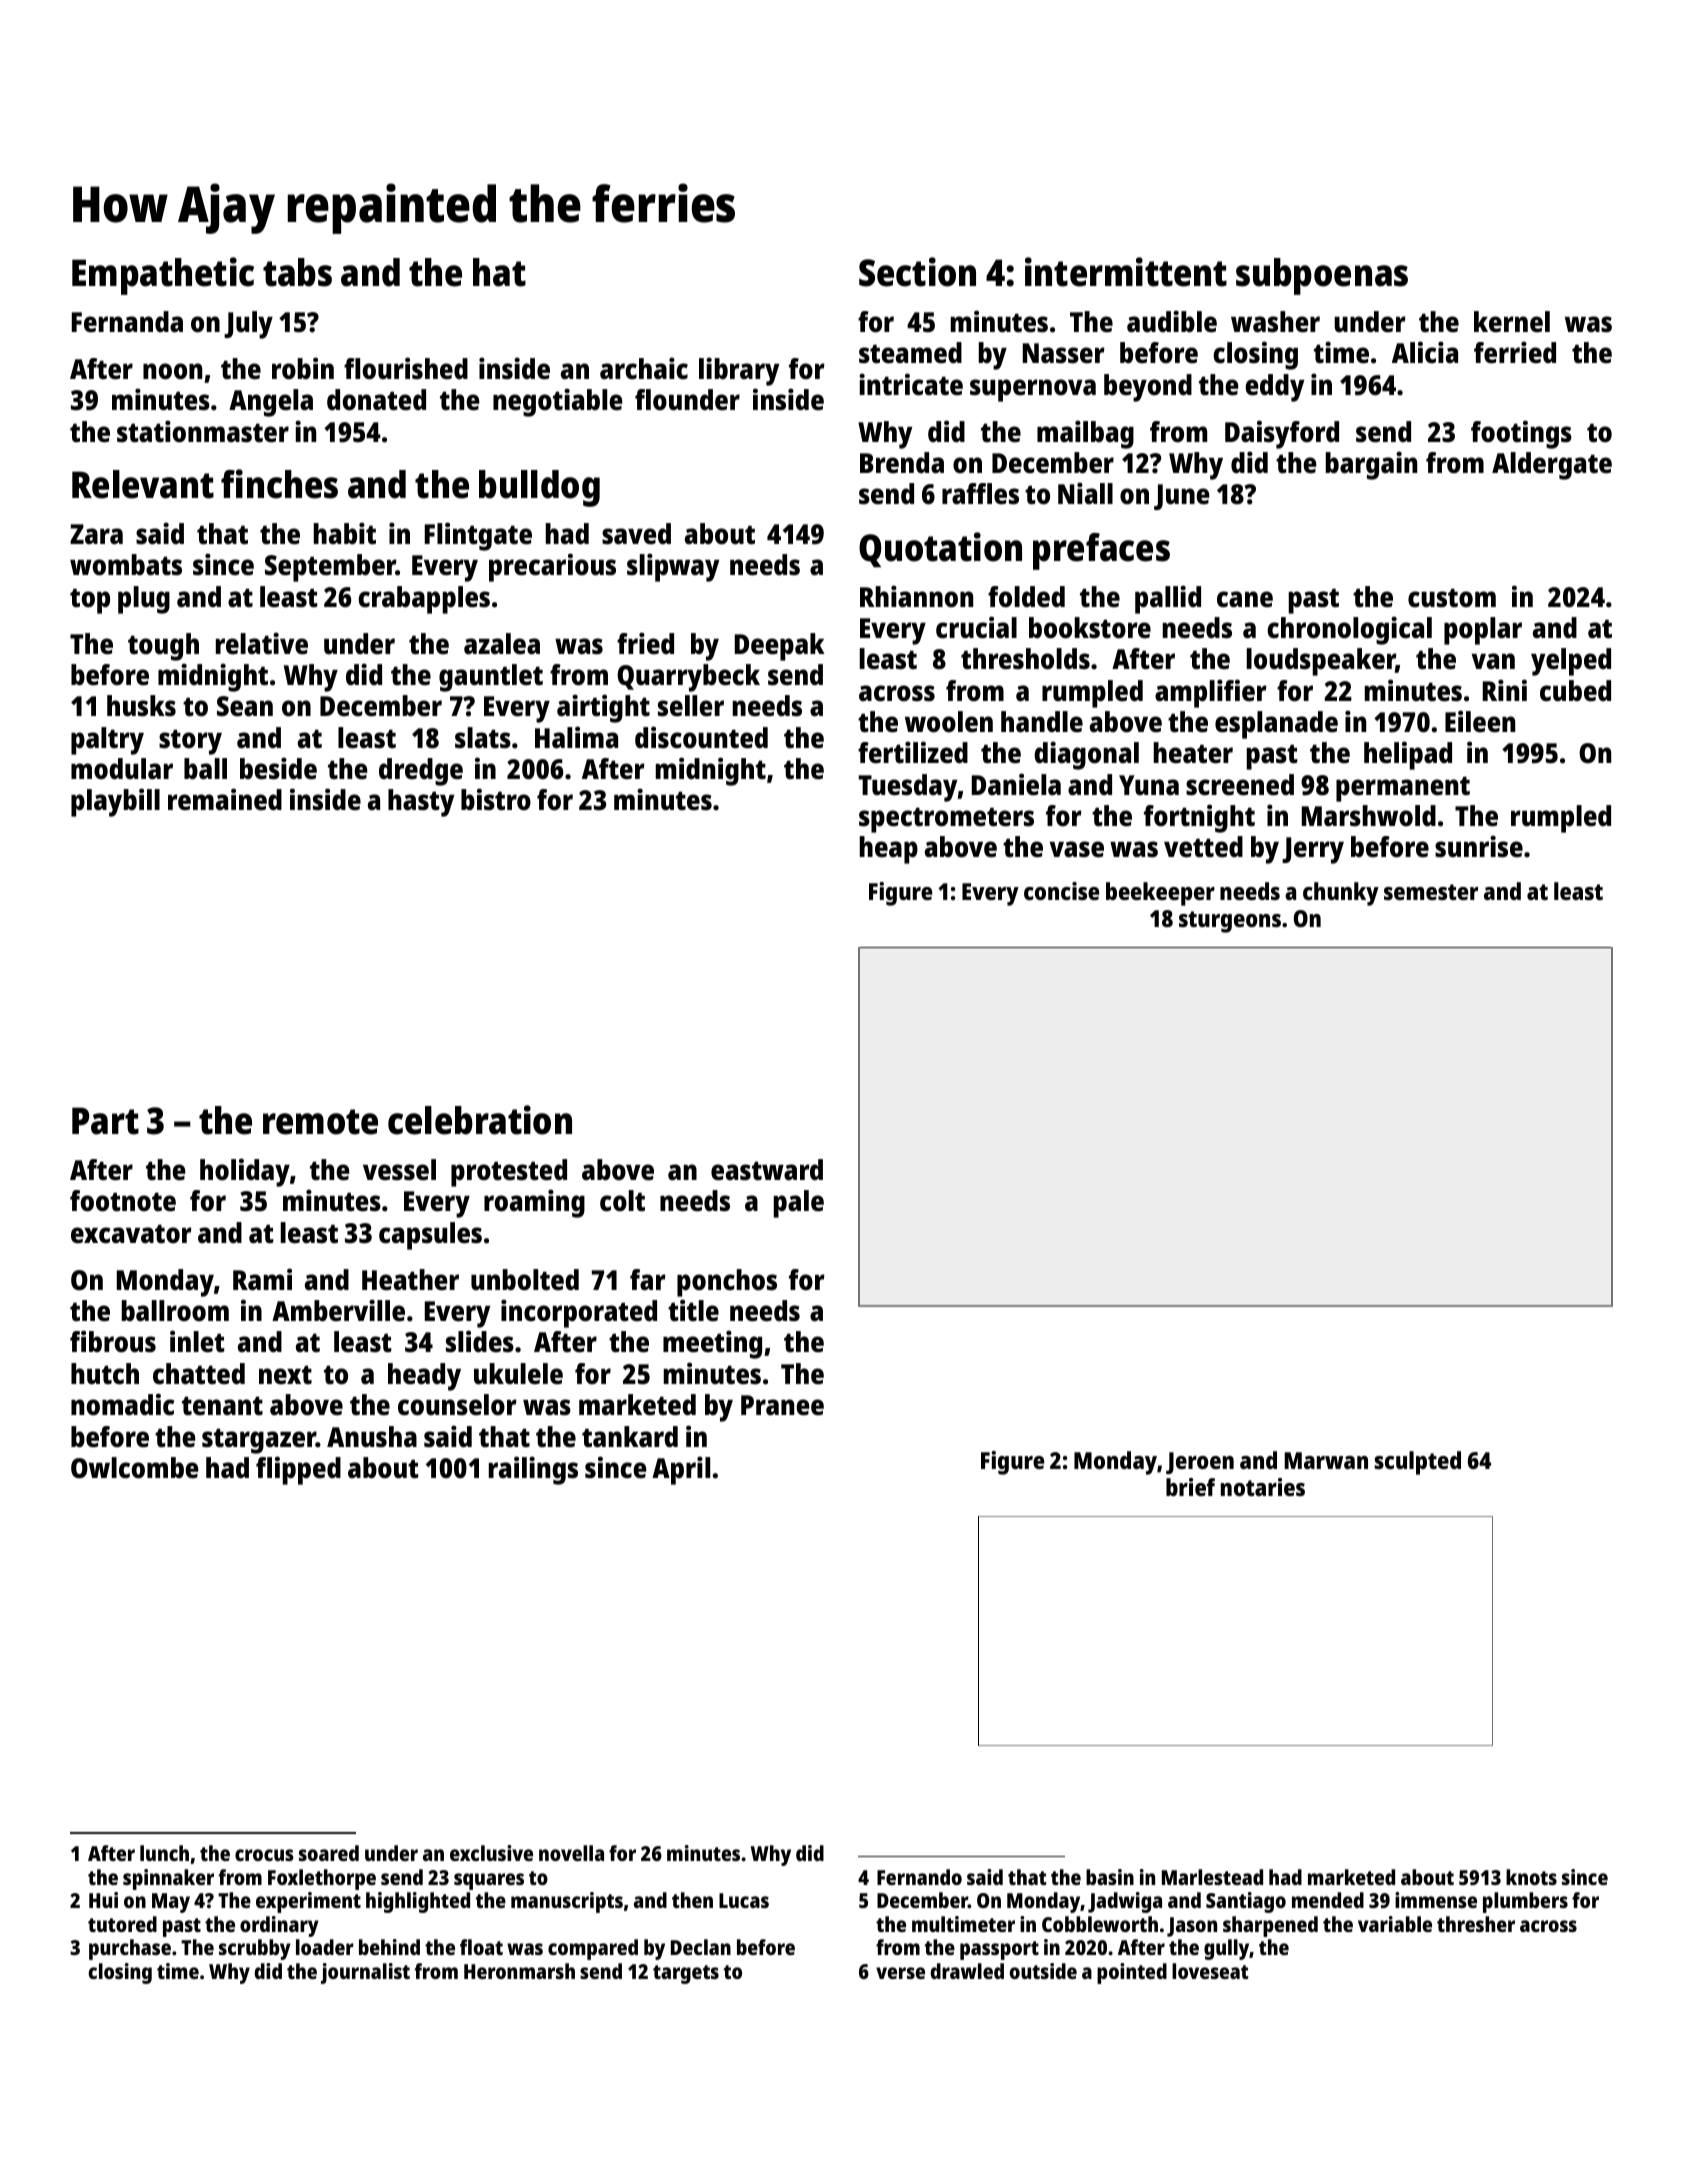 Image resolution: width=1683 pixels, height=2178 pixels. I want to click on concise, so click(1061, 891).
